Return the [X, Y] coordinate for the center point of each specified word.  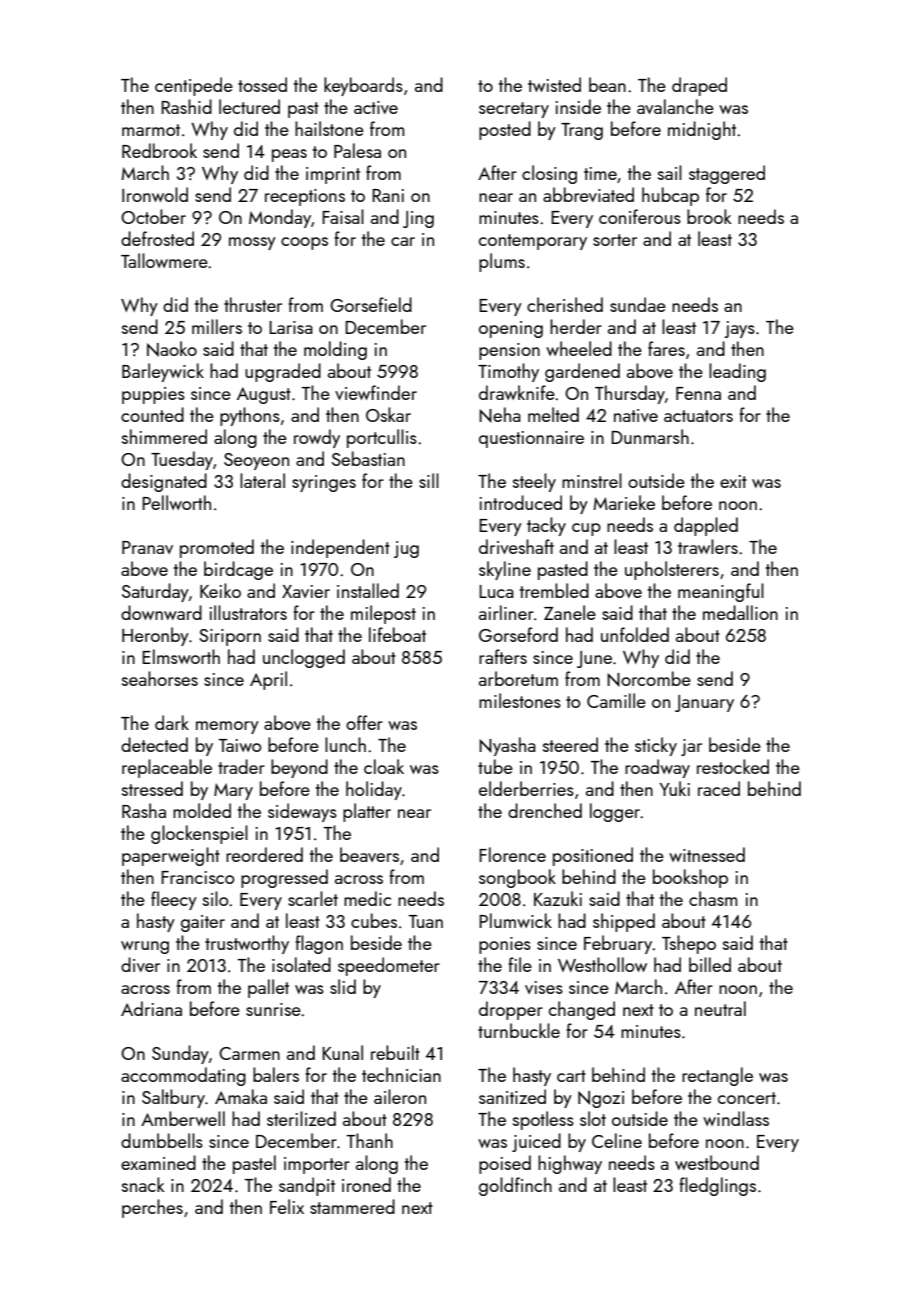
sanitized [512, 1096]
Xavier [306, 591]
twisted [554, 84]
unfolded [635, 634]
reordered [264, 854]
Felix [287, 1206]
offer [364, 722]
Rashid [186, 106]
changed [582, 1010]
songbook [517, 878]
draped [699, 86]
